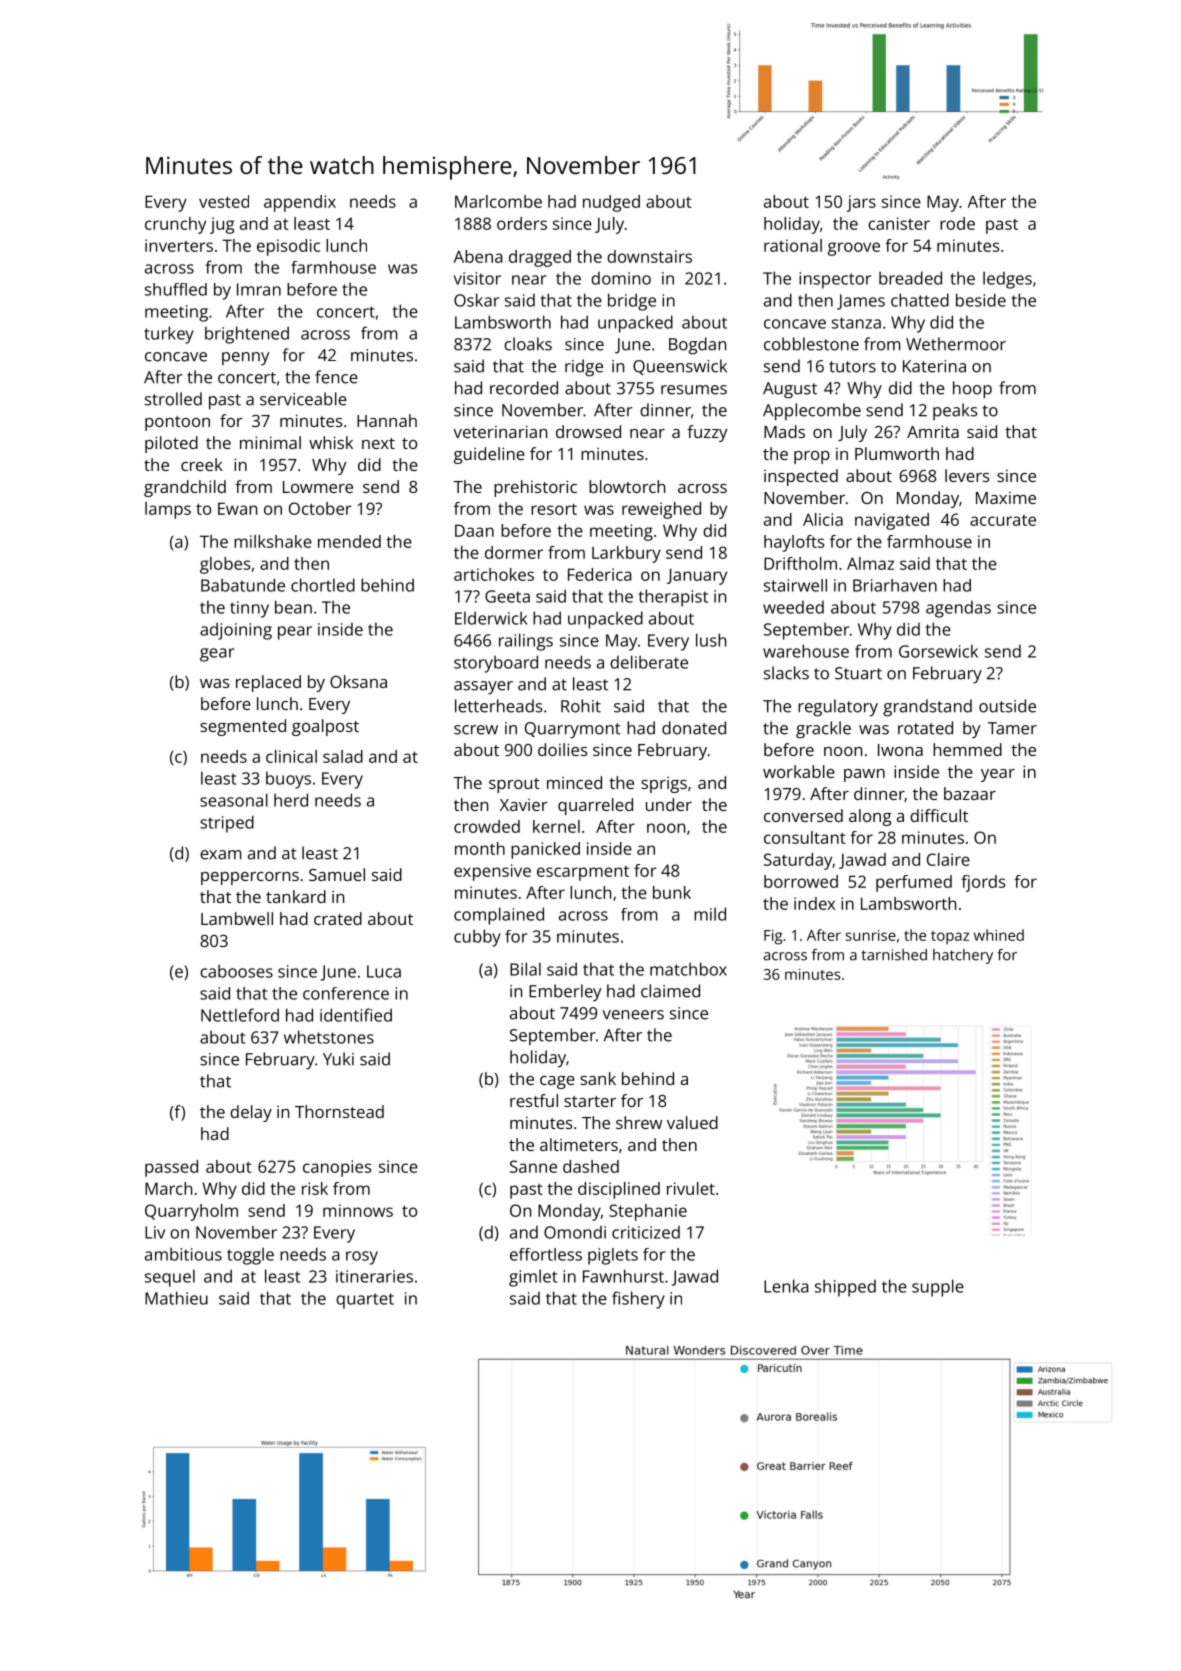  I want to click on exam, so click(220, 855).
